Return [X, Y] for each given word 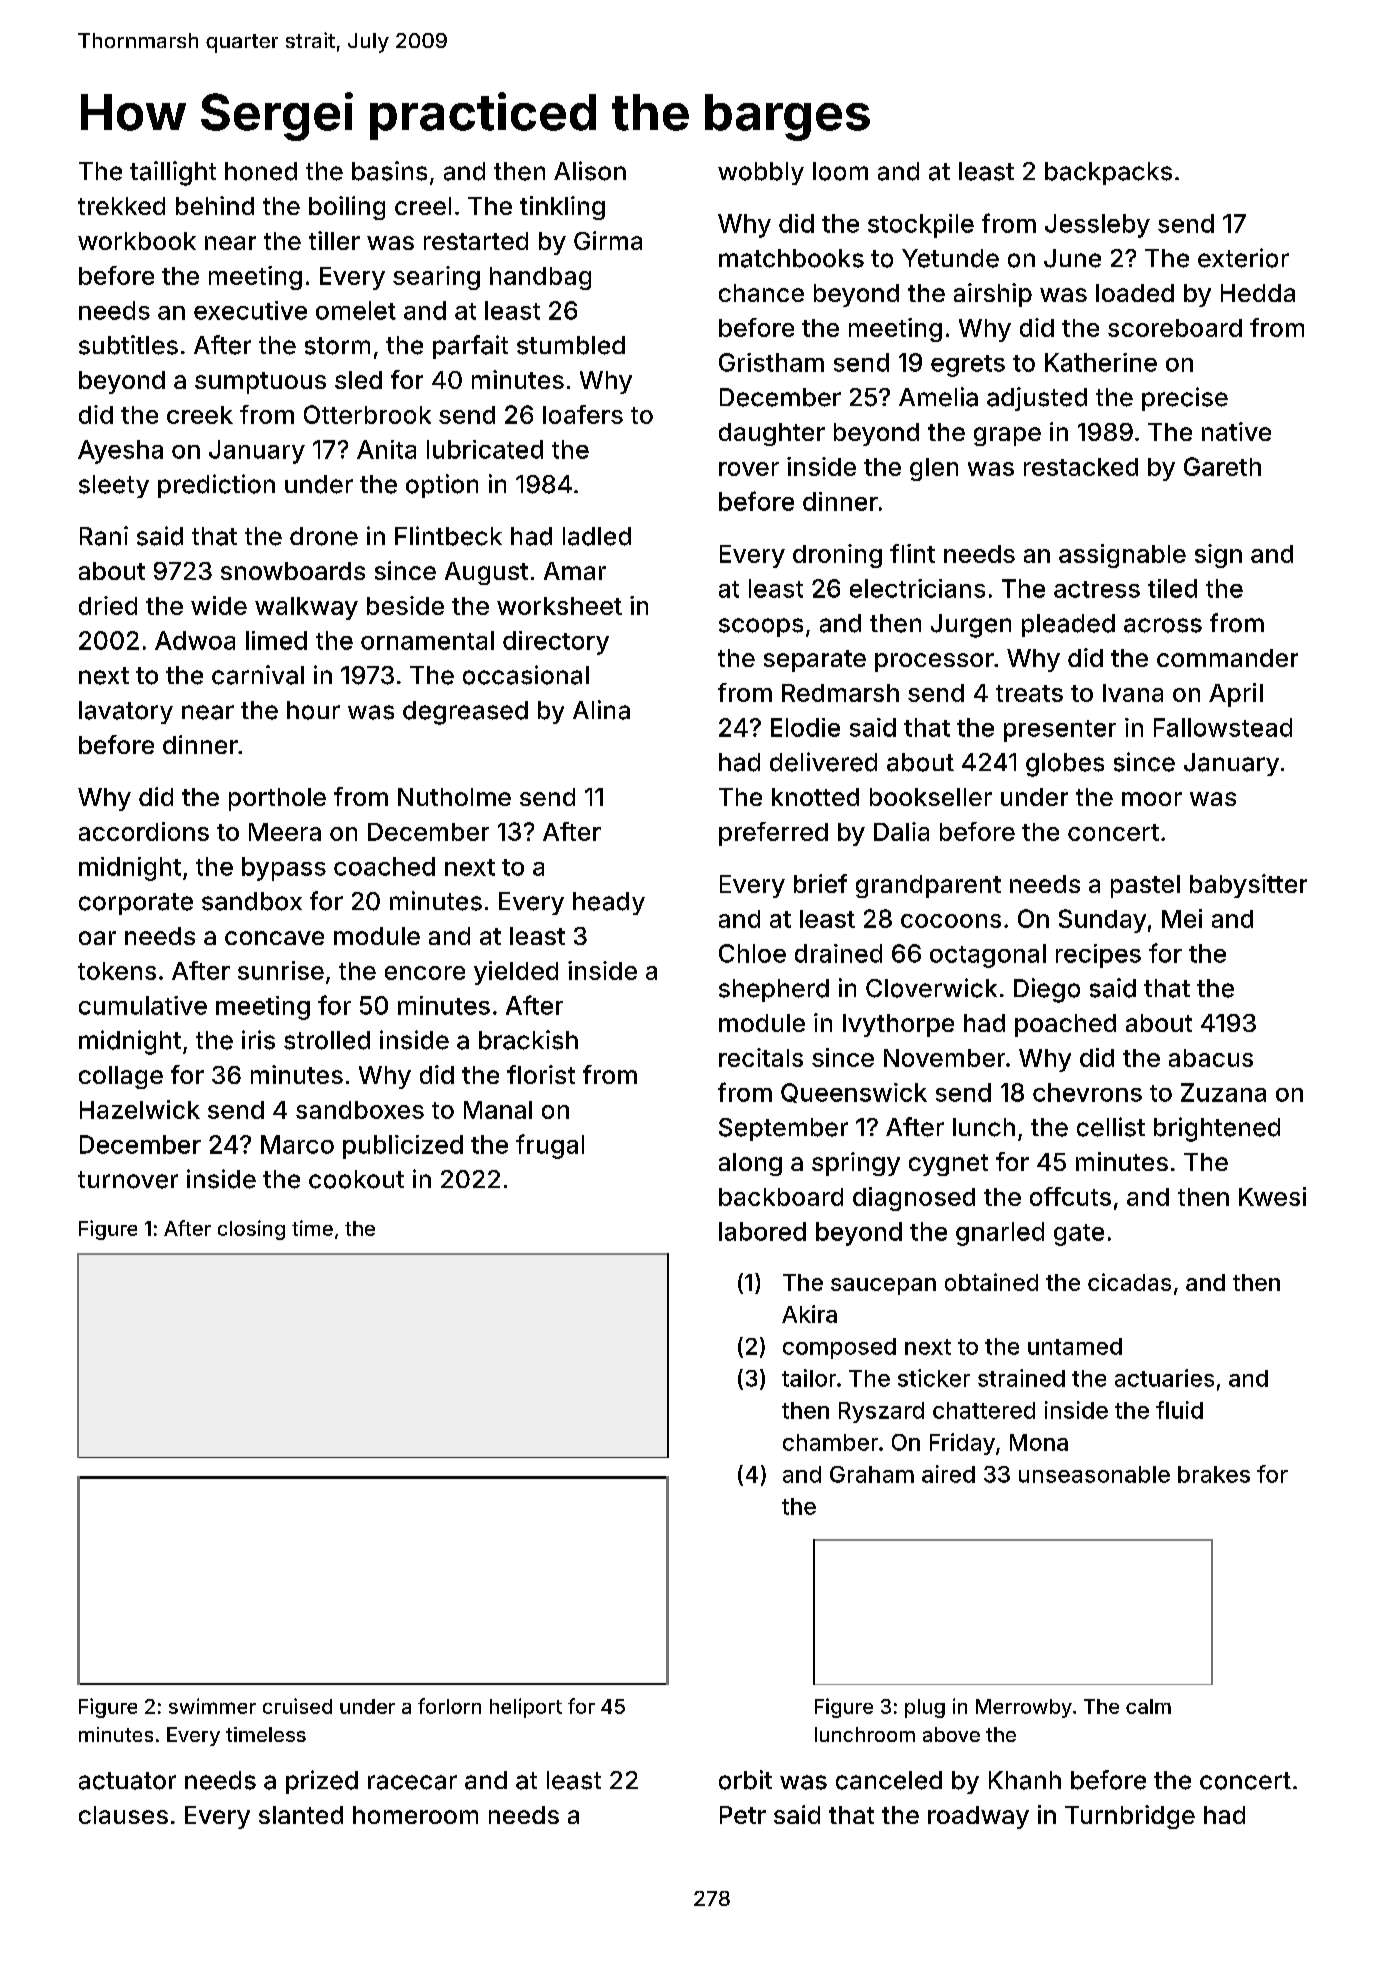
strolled [327, 1040]
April [1236, 695]
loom [840, 171]
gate [1079, 1235]
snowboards [293, 571]
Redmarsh [840, 693]
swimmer [212, 1706]
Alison [590, 171]
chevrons [1087, 1092]
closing [251, 1230]
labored [762, 1231]
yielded [516, 973]
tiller [334, 240]
